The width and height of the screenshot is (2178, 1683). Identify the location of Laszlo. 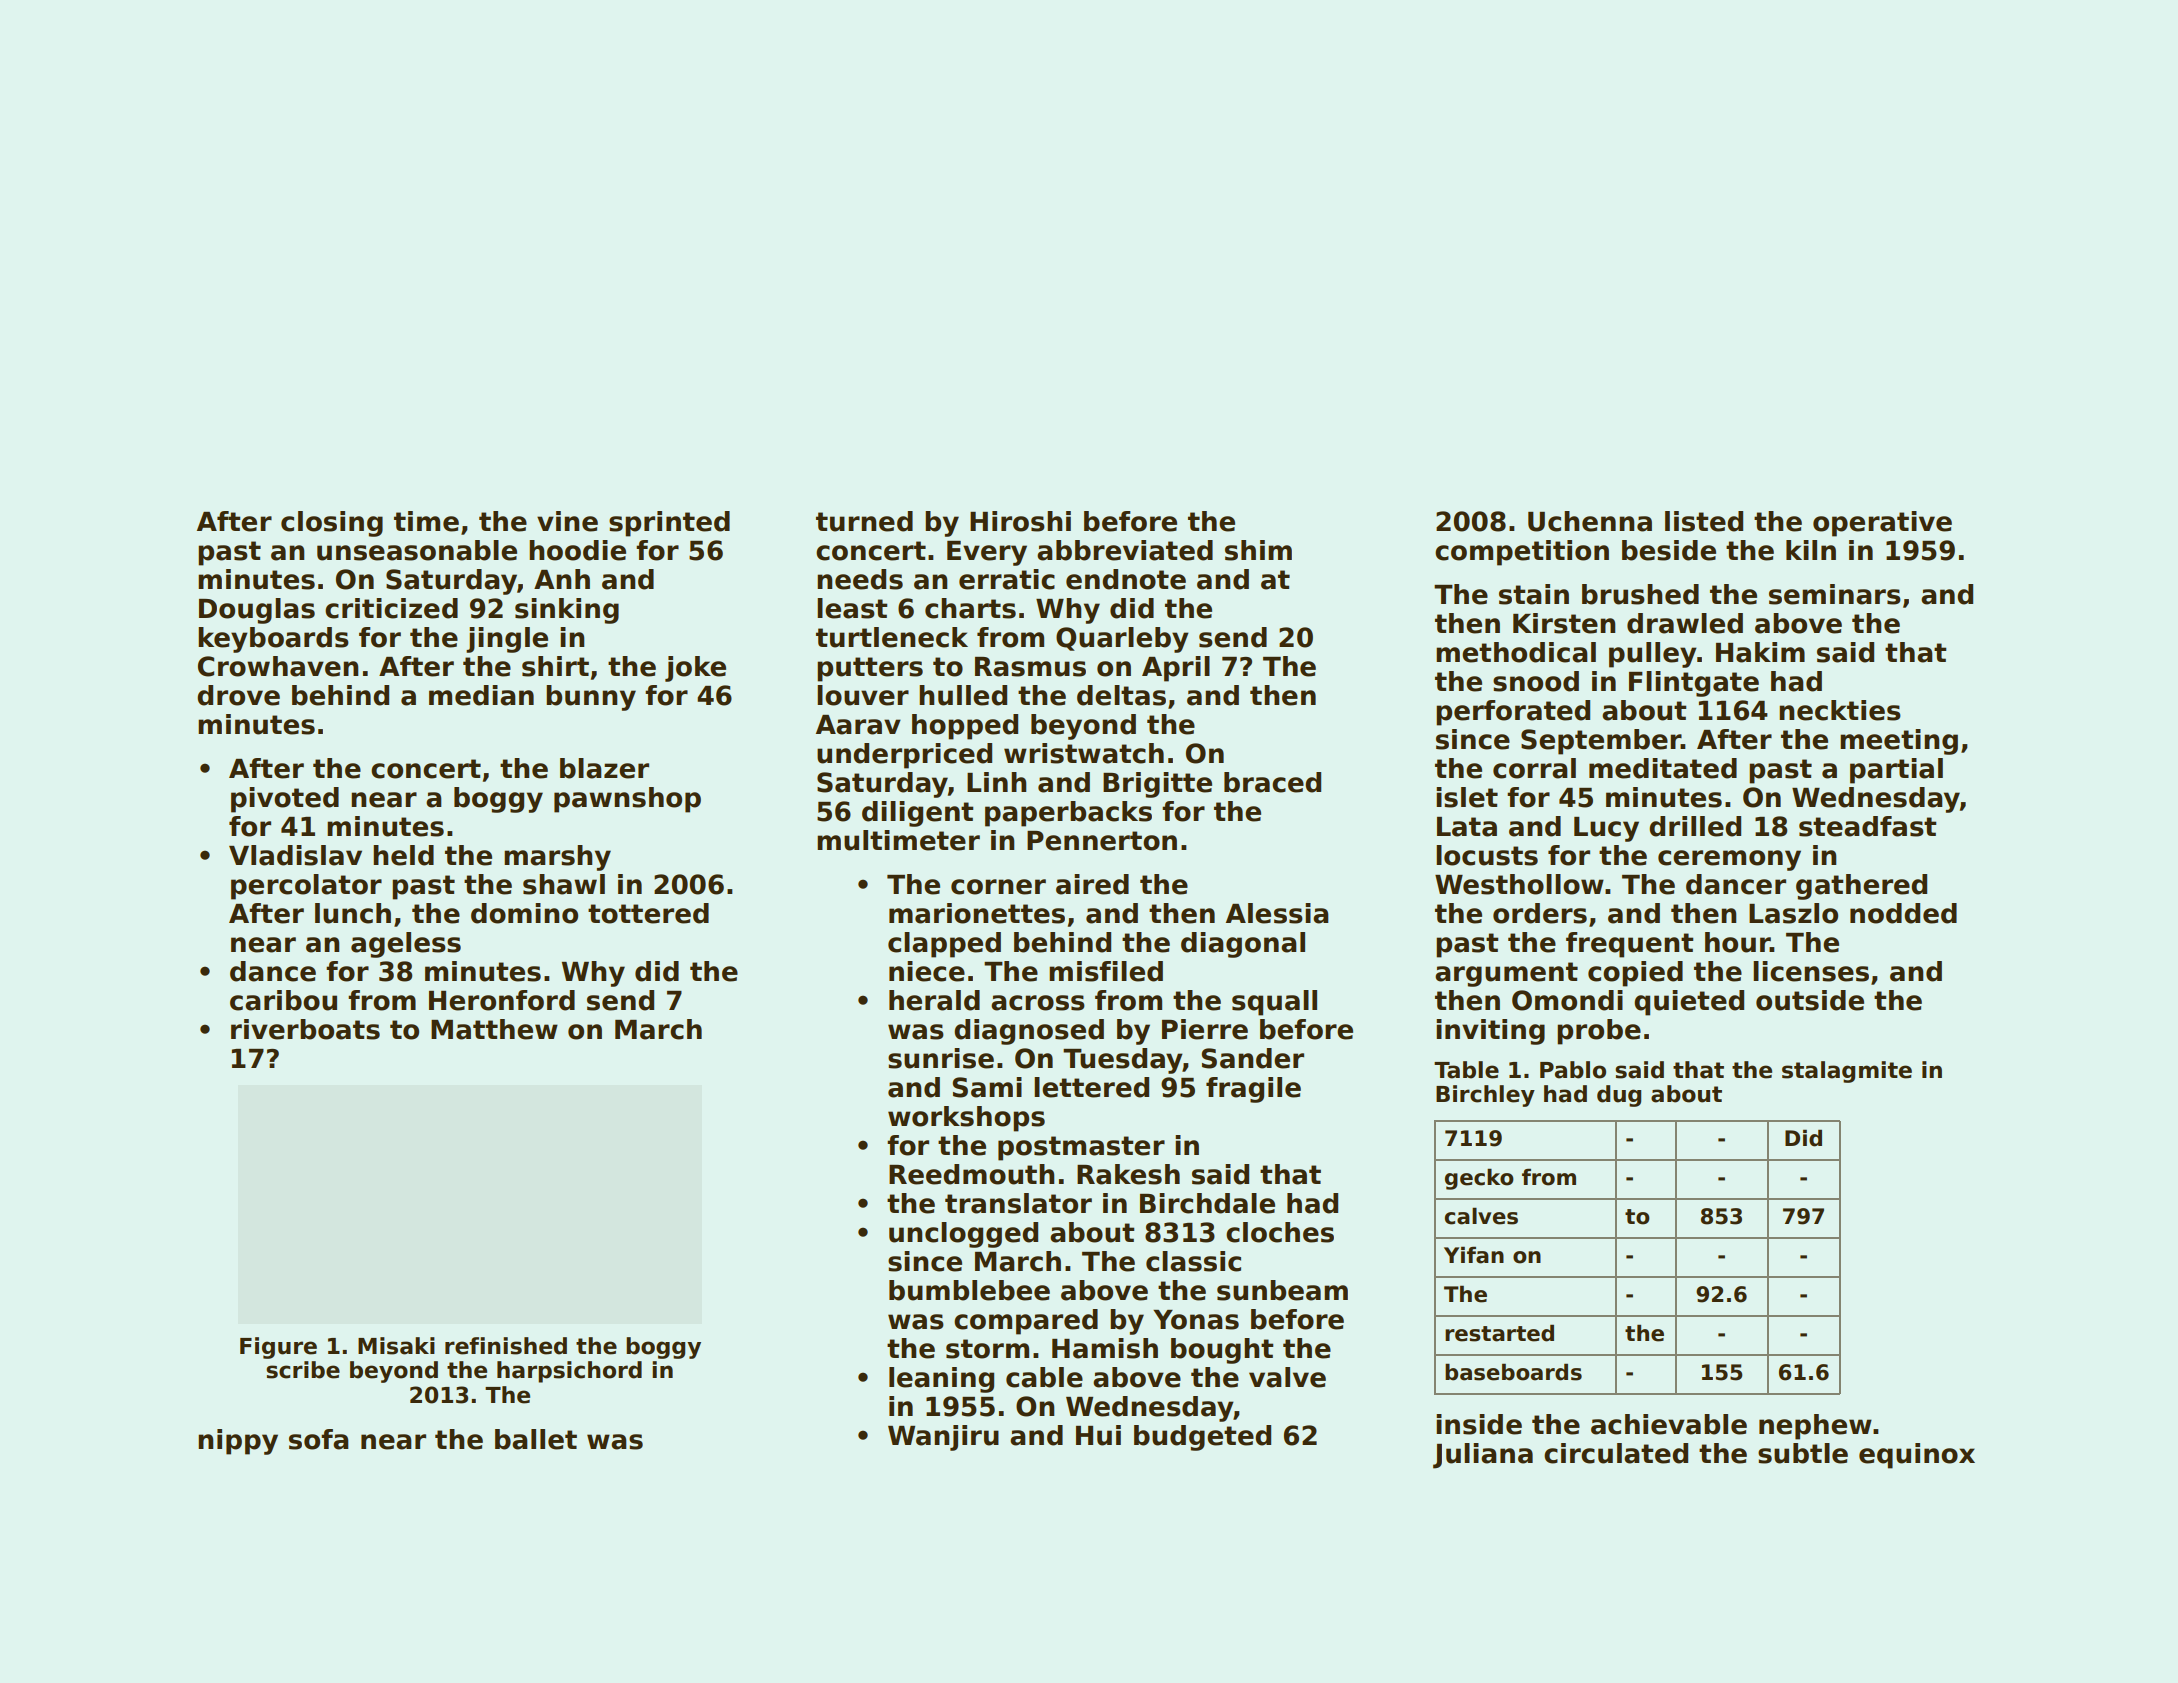
(1793, 913).
